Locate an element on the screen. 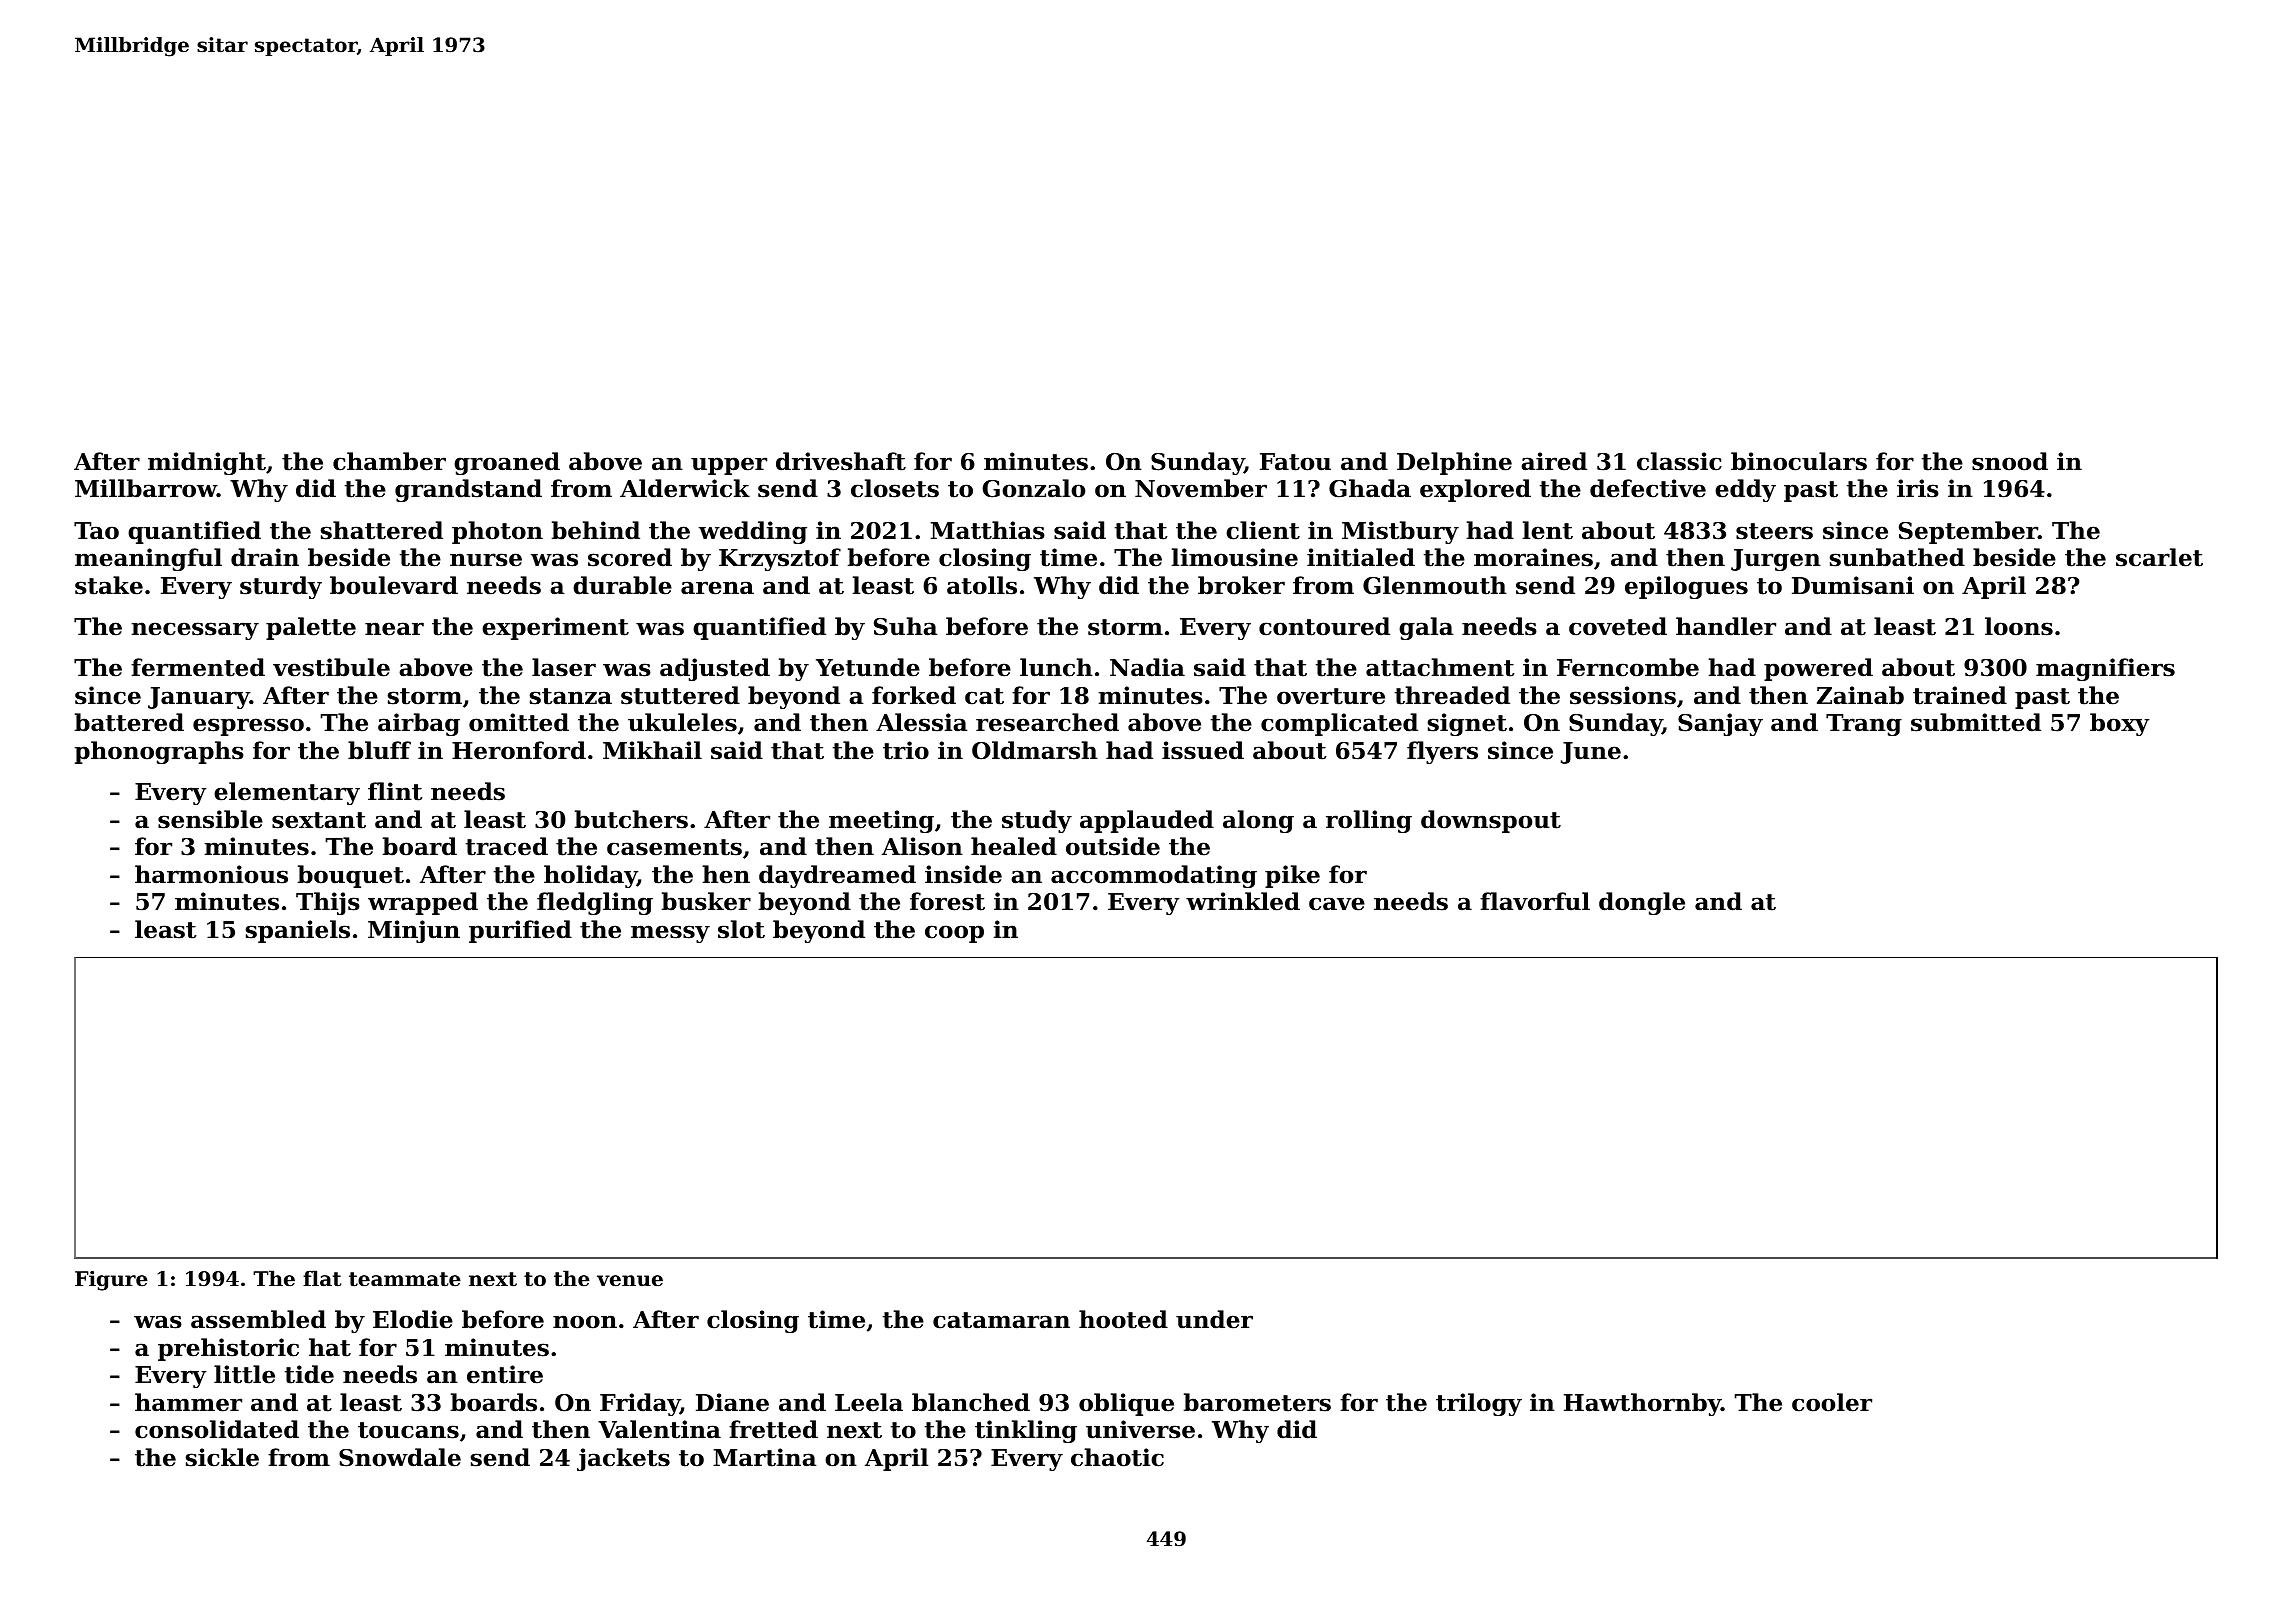 The image size is (2292, 1620). applauded is located at coordinates (1147, 821).
